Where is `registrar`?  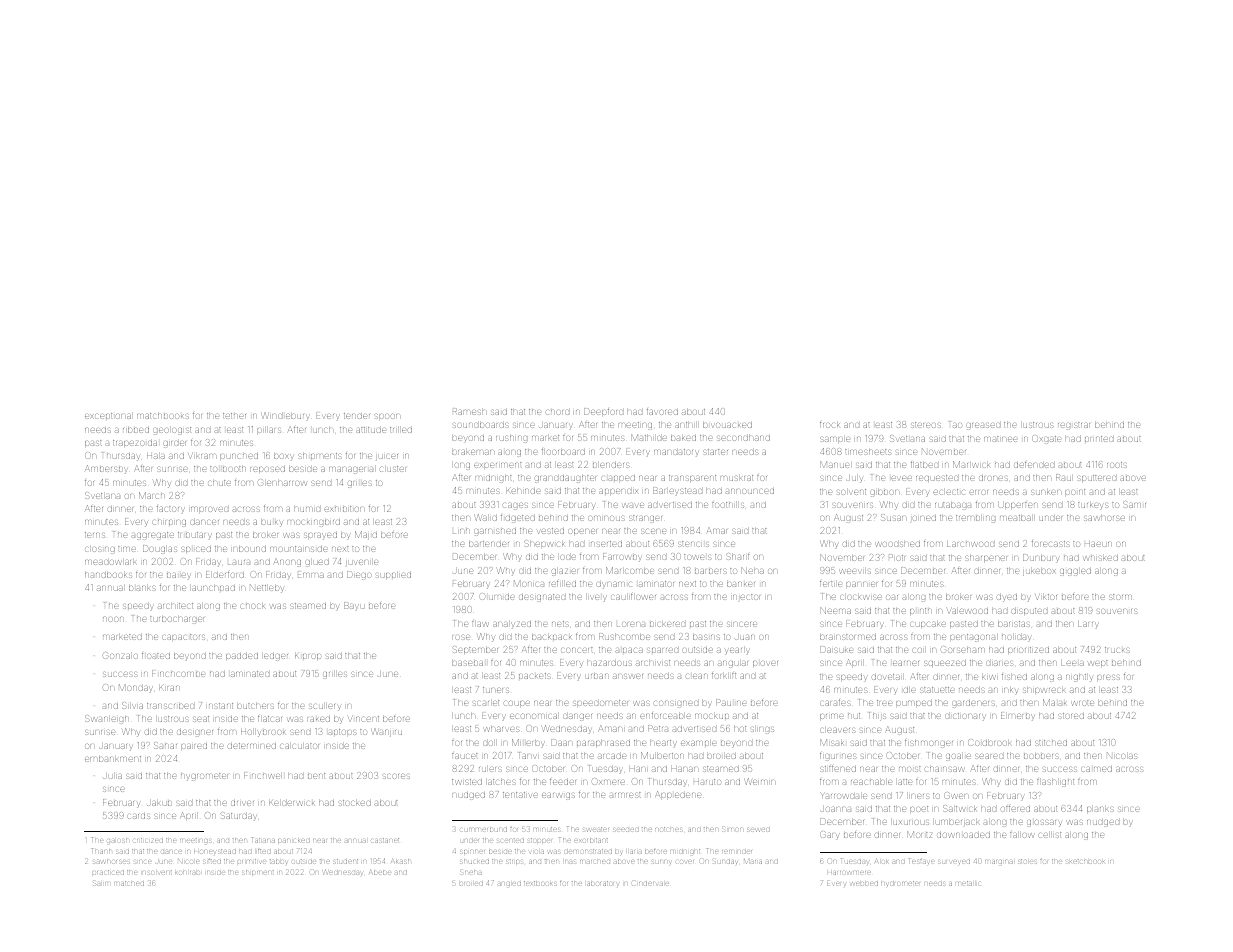
registrar is located at coordinates (1074, 426).
